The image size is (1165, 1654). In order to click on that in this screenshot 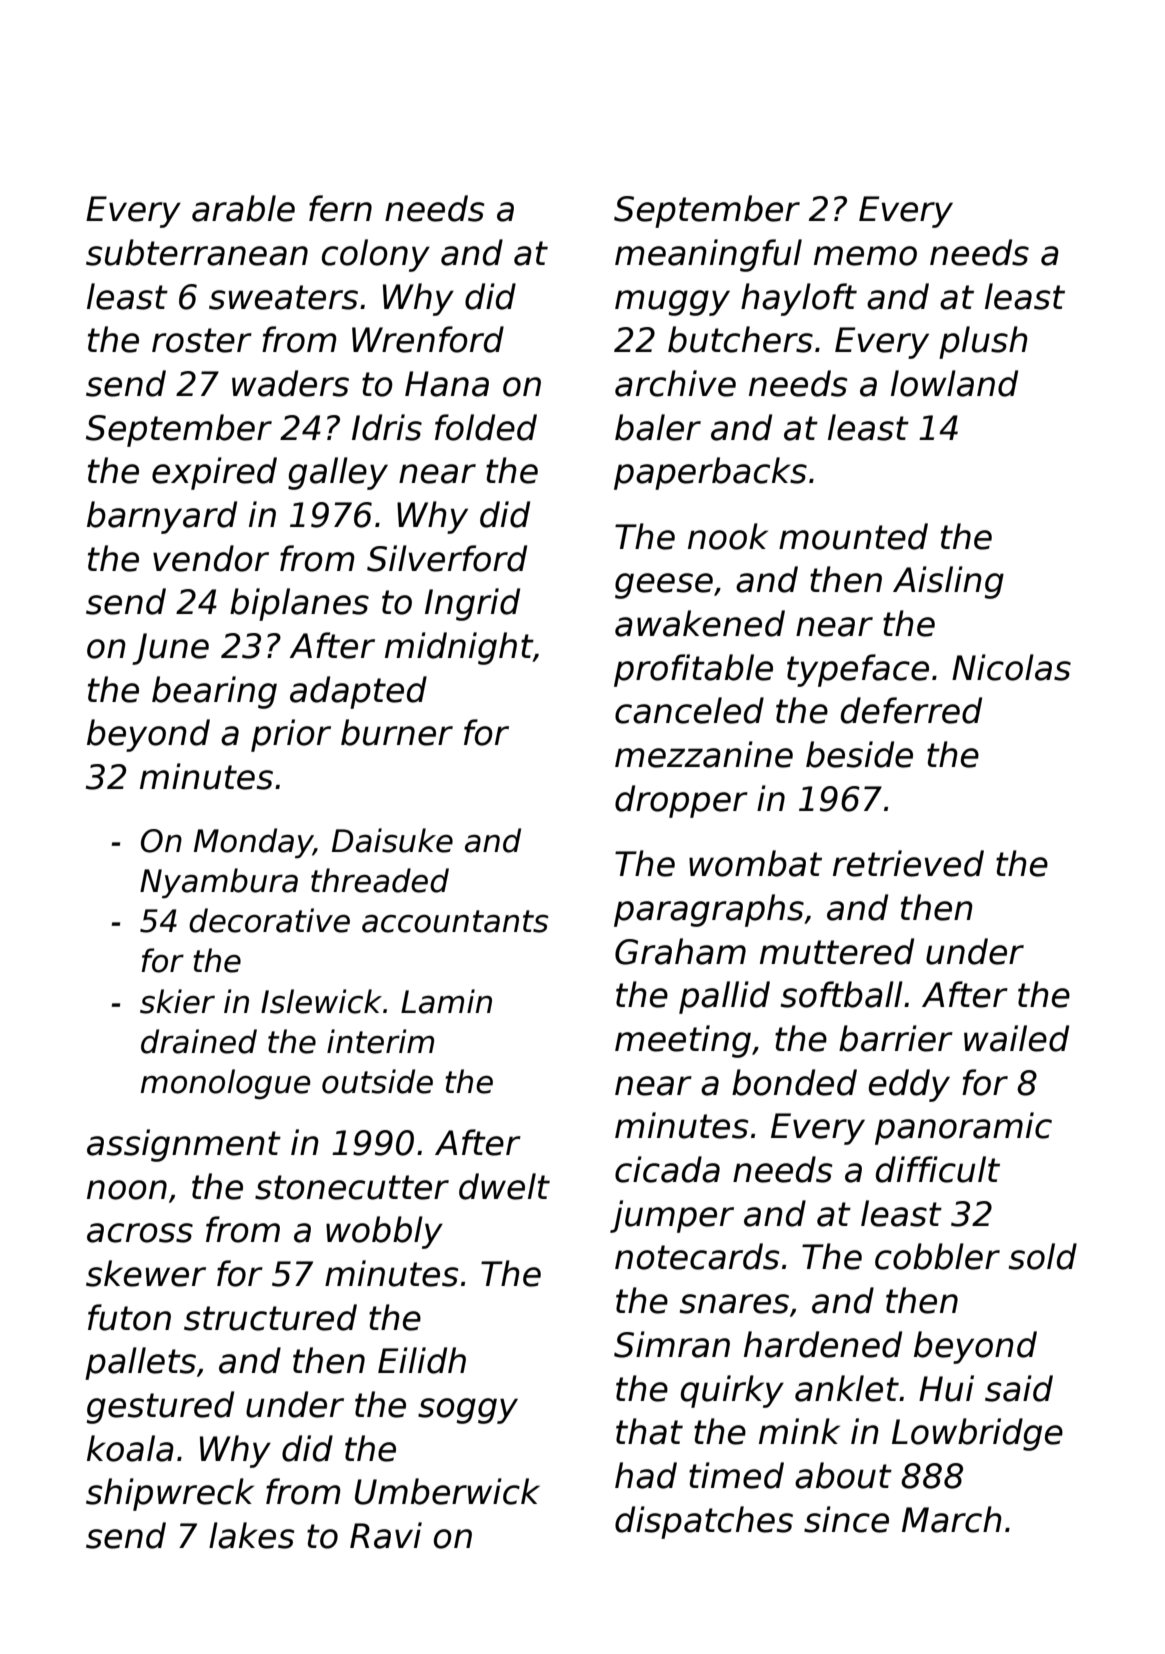, I will do `click(649, 1431)`.
